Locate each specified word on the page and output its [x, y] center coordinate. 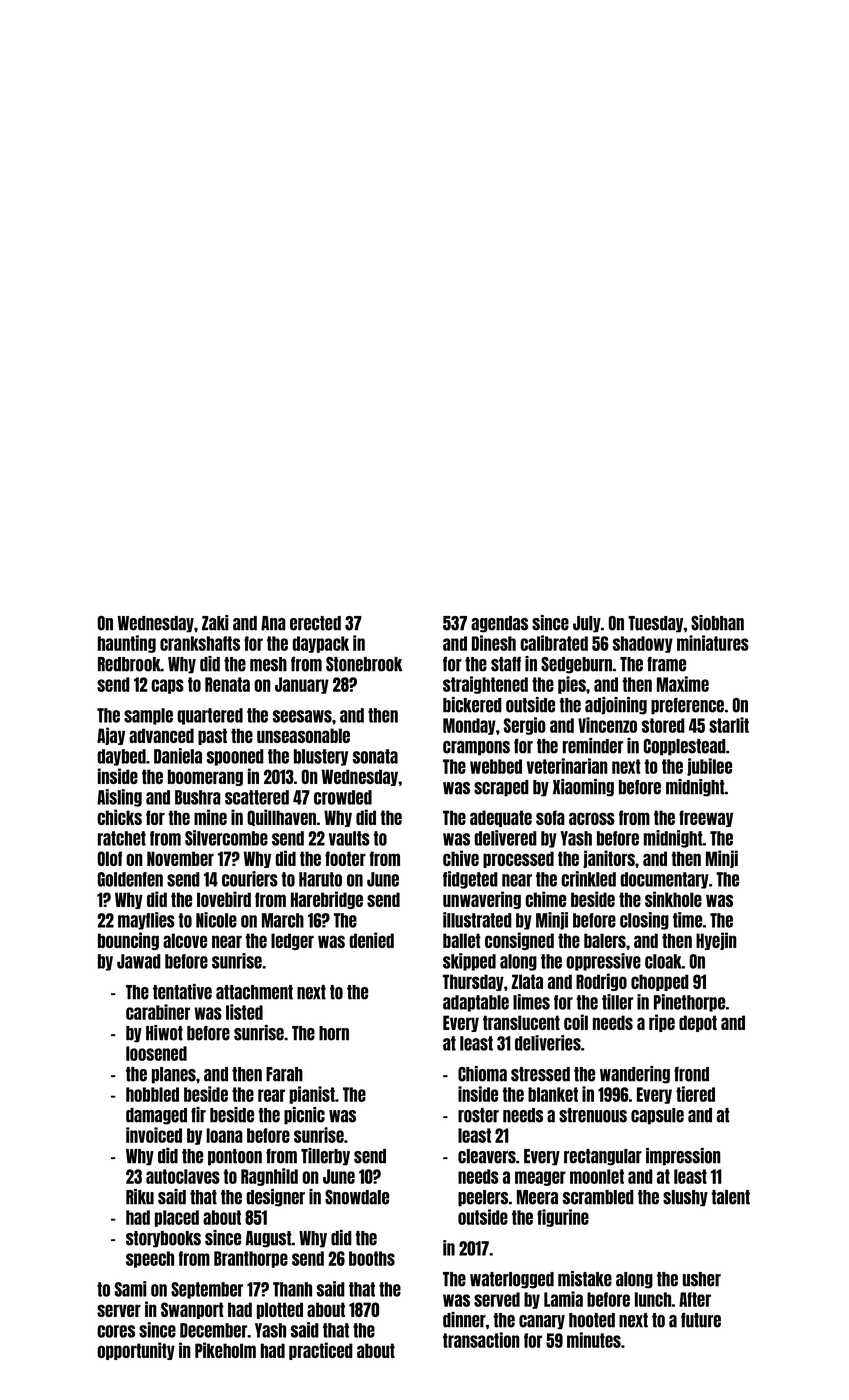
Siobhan [717, 623]
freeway [706, 818]
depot [698, 1023]
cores [116, 1331]
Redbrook [129, 664]
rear [271, 1095]
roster [478, 1115]
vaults [349, 838]
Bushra [198, 797]
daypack [320, 644]
